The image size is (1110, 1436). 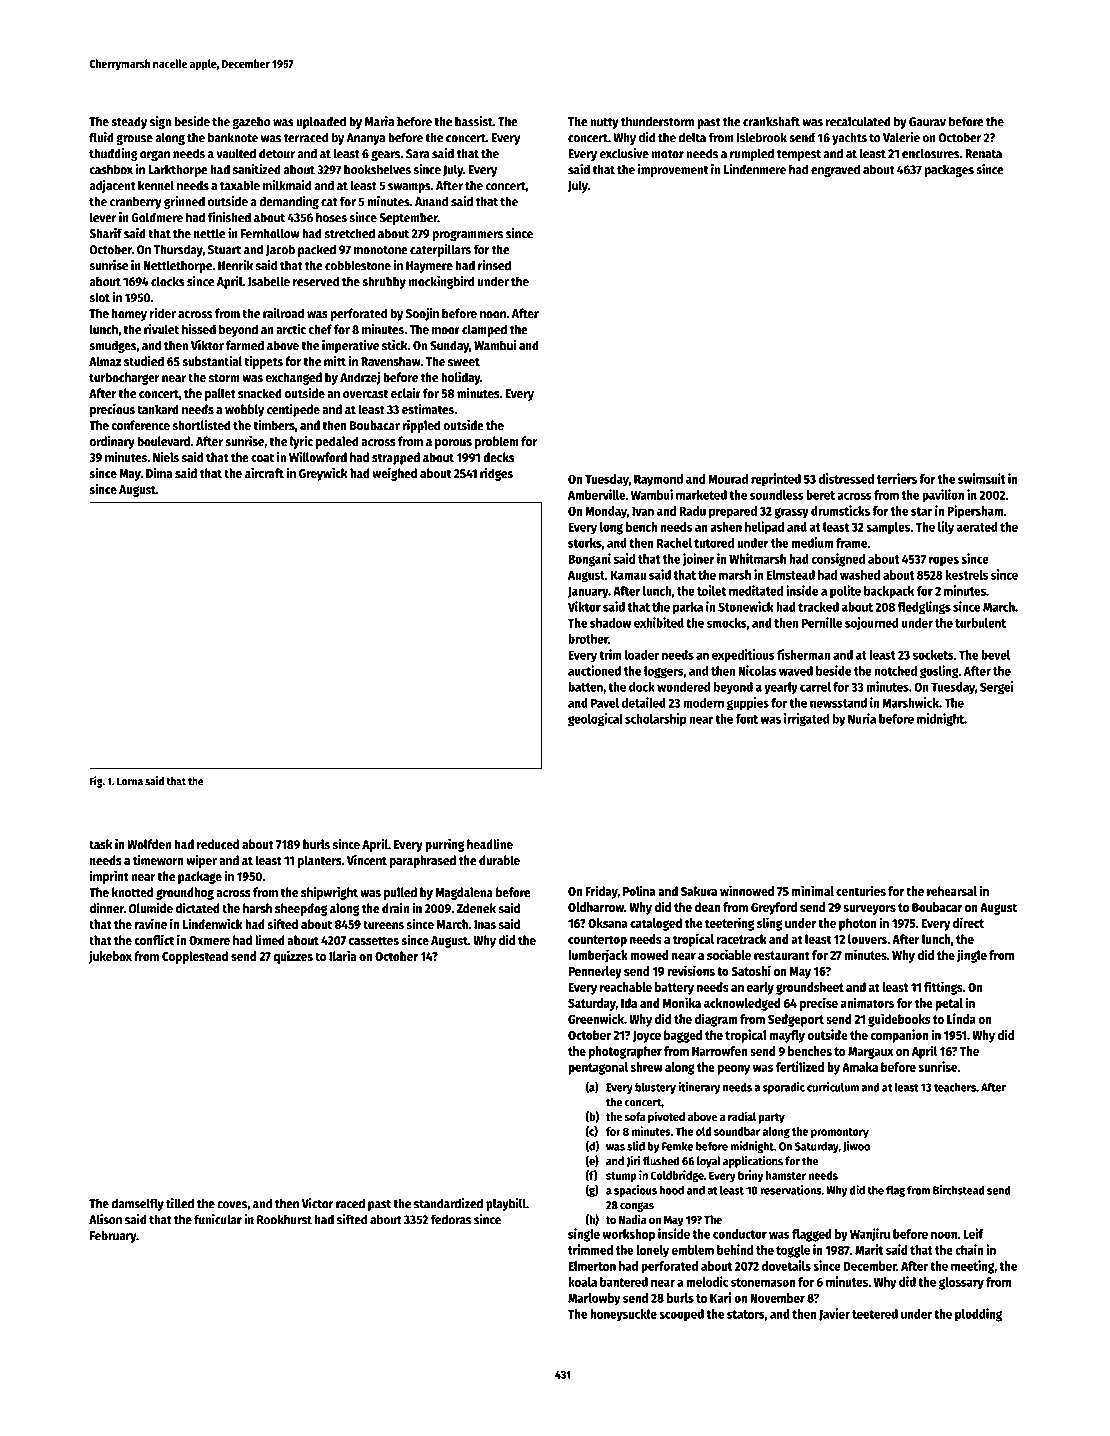 What do you see at coordinates (195, 957) in the document?
I see `Copplestead` at bounding box center [195, 957].
